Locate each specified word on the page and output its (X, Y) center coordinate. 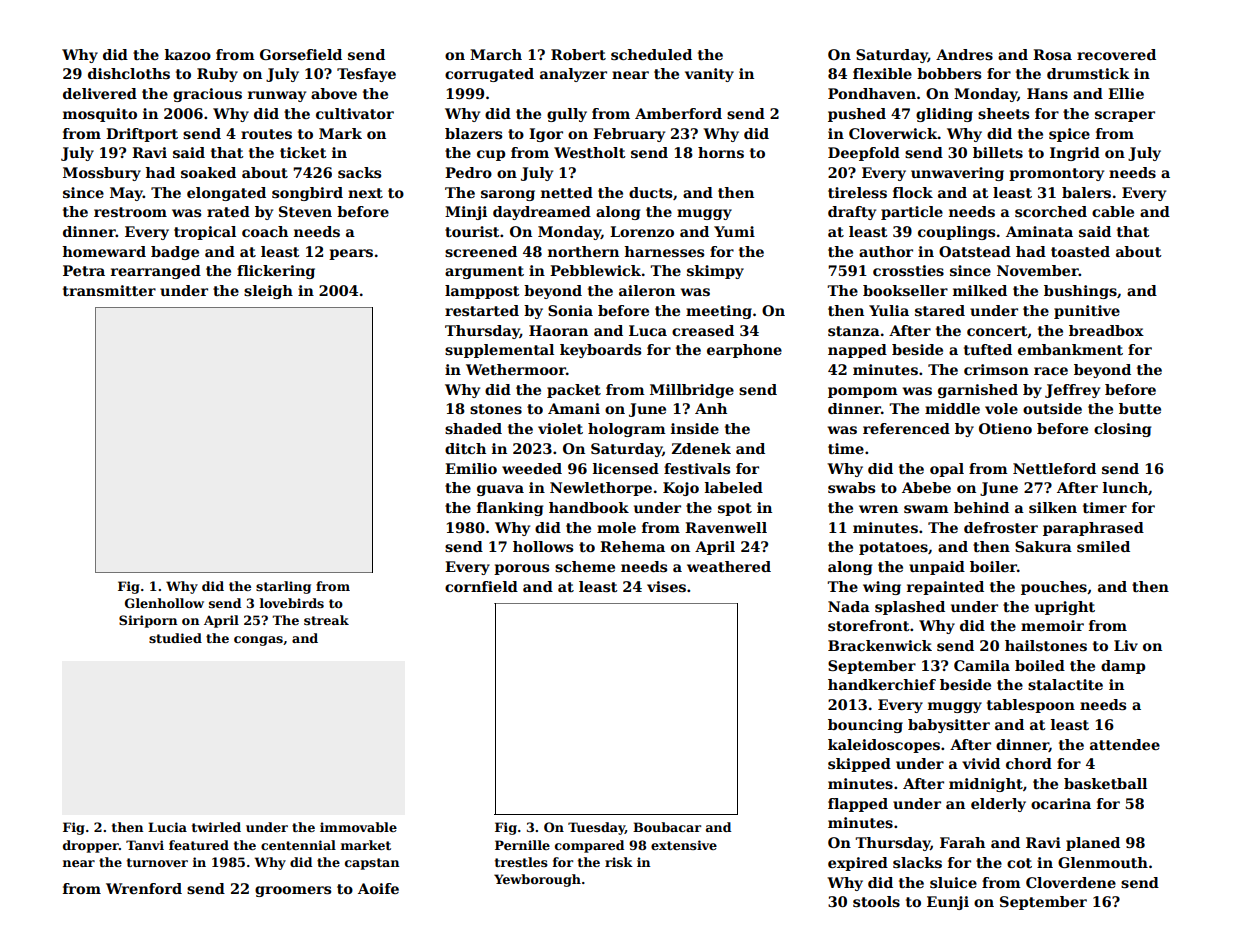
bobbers (949, 73)
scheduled (651, 54)
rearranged (156, 272)
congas (258, 641)
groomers (293, 891)
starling (283, 587)
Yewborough (537, 880)
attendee (1125, 744)
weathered (729, 566)
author (886, 251)
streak (326, 620)
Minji (466, 213)
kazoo (188, 54)
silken (1053, 507)
